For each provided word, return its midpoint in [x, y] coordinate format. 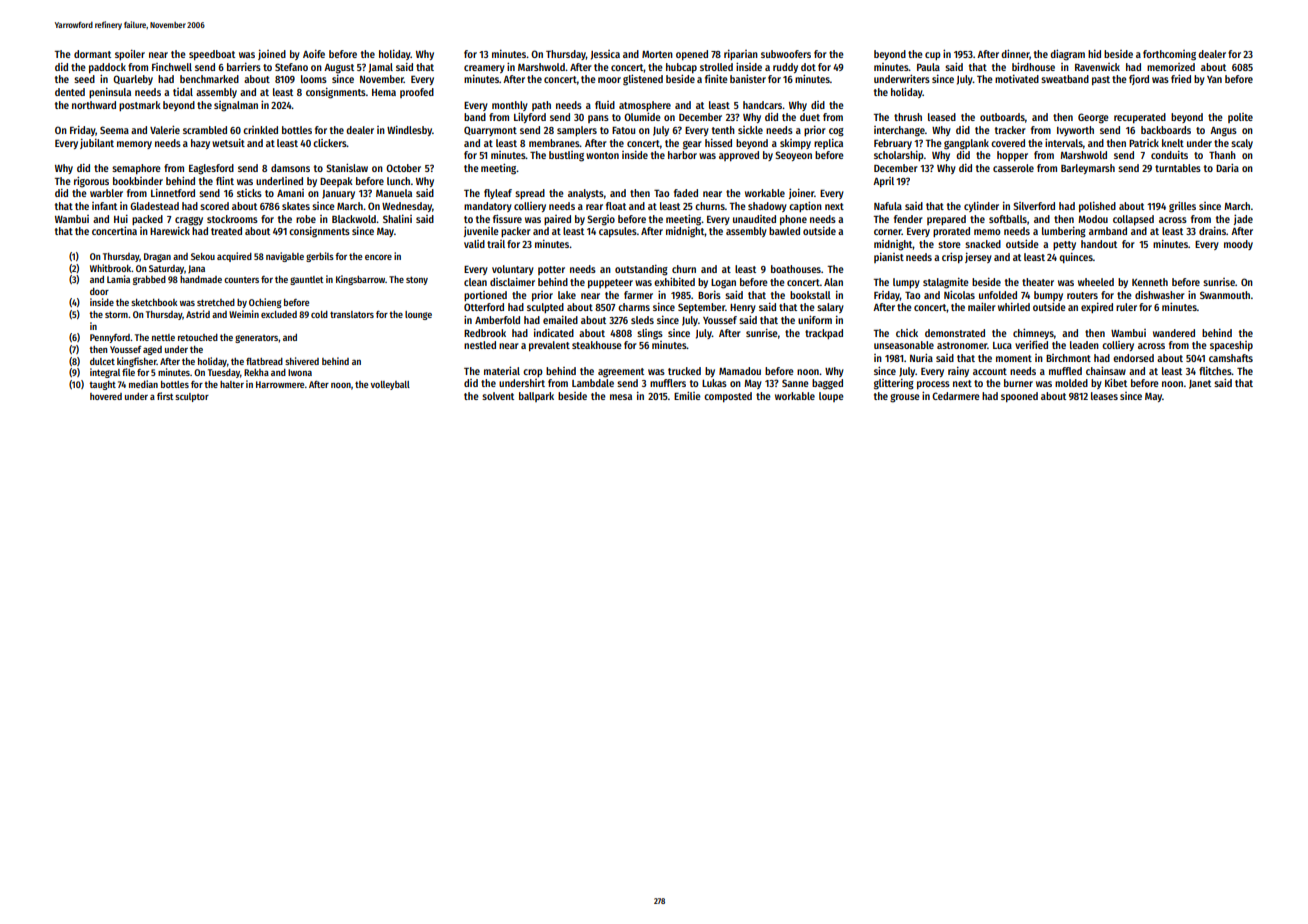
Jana [196, 269]
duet [810, 117]
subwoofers [786, 54]
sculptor [192, 397]
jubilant [97, 143]
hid [1094, 54]
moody [1238, 245]
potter [551, 270]
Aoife [314, 54]
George [1093, 118]
